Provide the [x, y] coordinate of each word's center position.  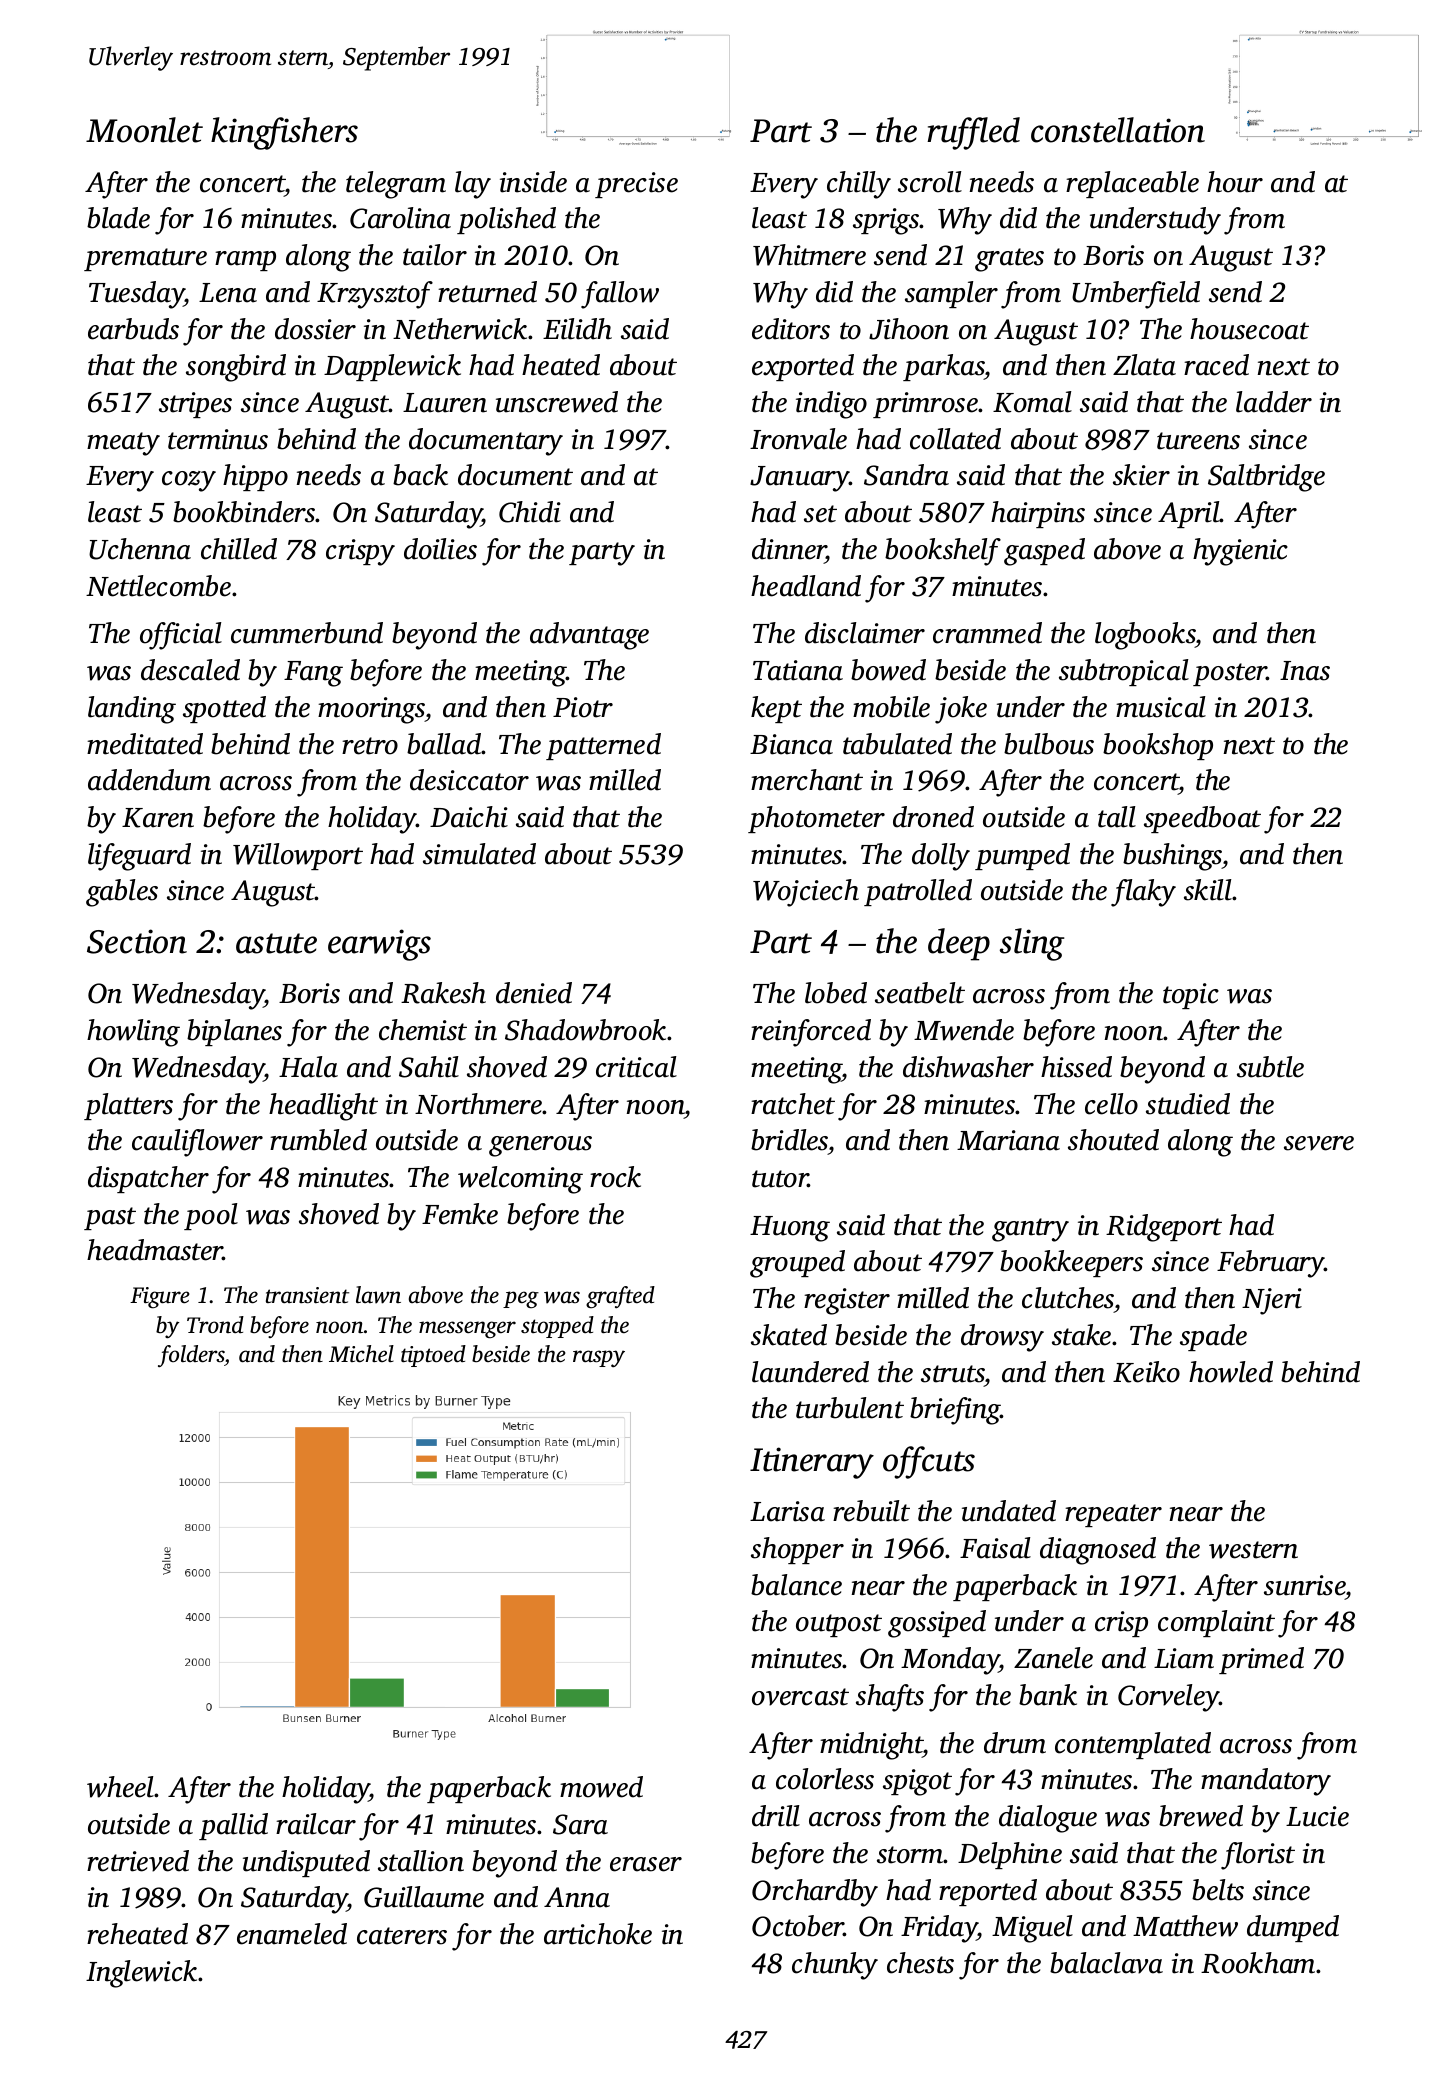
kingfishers [284, 133]
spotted [224, 709]
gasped [1044, 552]
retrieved [138, 1861]
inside [533, 182]
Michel [361, 1354]
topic [1191, 996]
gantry [1030, 1230]
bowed [888, 670]
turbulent [850, 1408]
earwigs [379, 945]
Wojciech [806, 893]
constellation [1118, 130]
